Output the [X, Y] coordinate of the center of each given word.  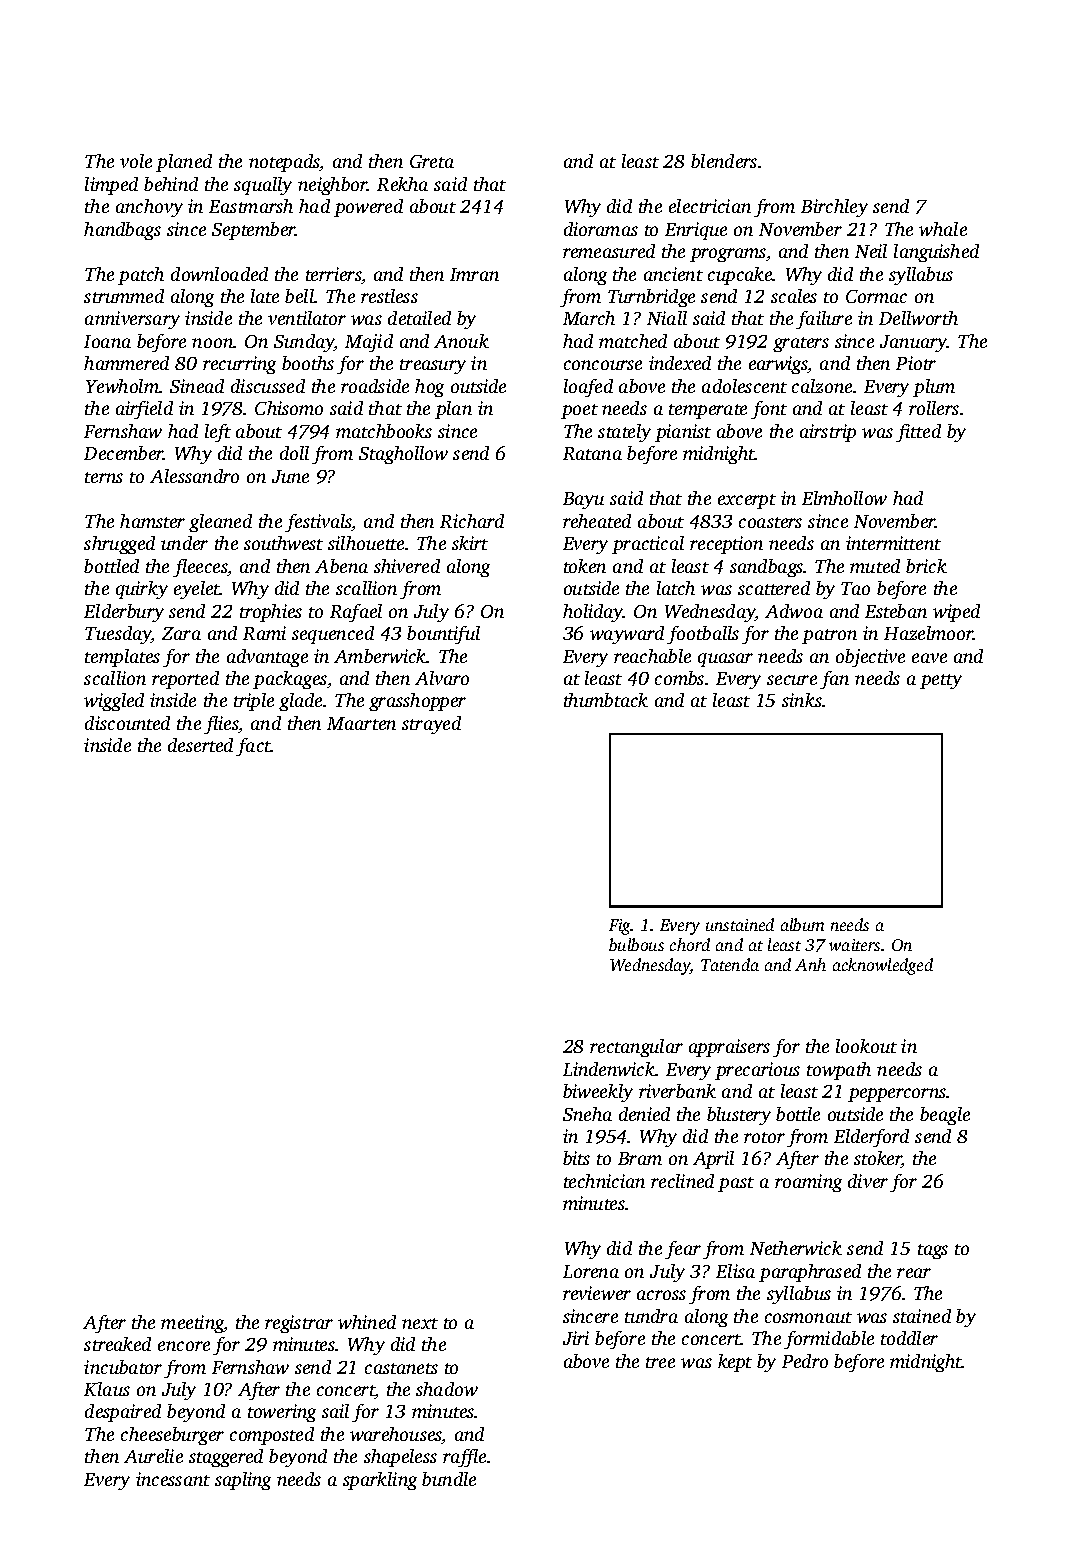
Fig [620, 927]
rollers [934, 408]
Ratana [592, 453]
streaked [117, 1344]
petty [941, 681]
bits [576, 1158]
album [802, 924]
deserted [200, 745]
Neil [871, 251]
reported [185, 680]
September [254, 231]
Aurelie [153, 1456]
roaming [808, 1183]
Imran [474, 274]
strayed [431, 725]
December [124, 453]
